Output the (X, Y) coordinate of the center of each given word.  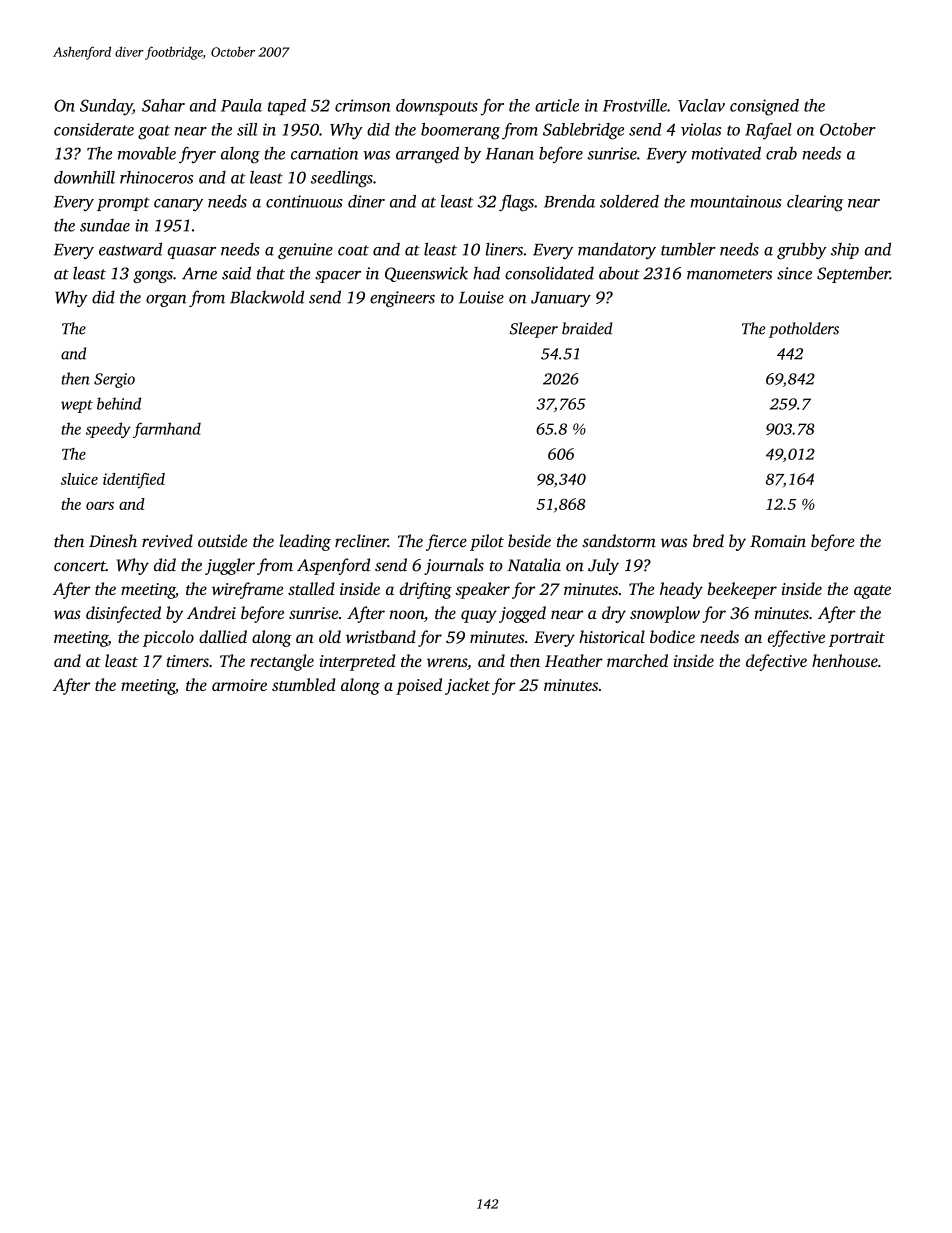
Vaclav (701, 105)
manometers (729, 274)
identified (134, 481)
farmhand (167, 430)
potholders (804, 330)
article (557, 105)
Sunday (106, 107)
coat (353, 250)
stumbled (303, 684)
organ (166, 301)
